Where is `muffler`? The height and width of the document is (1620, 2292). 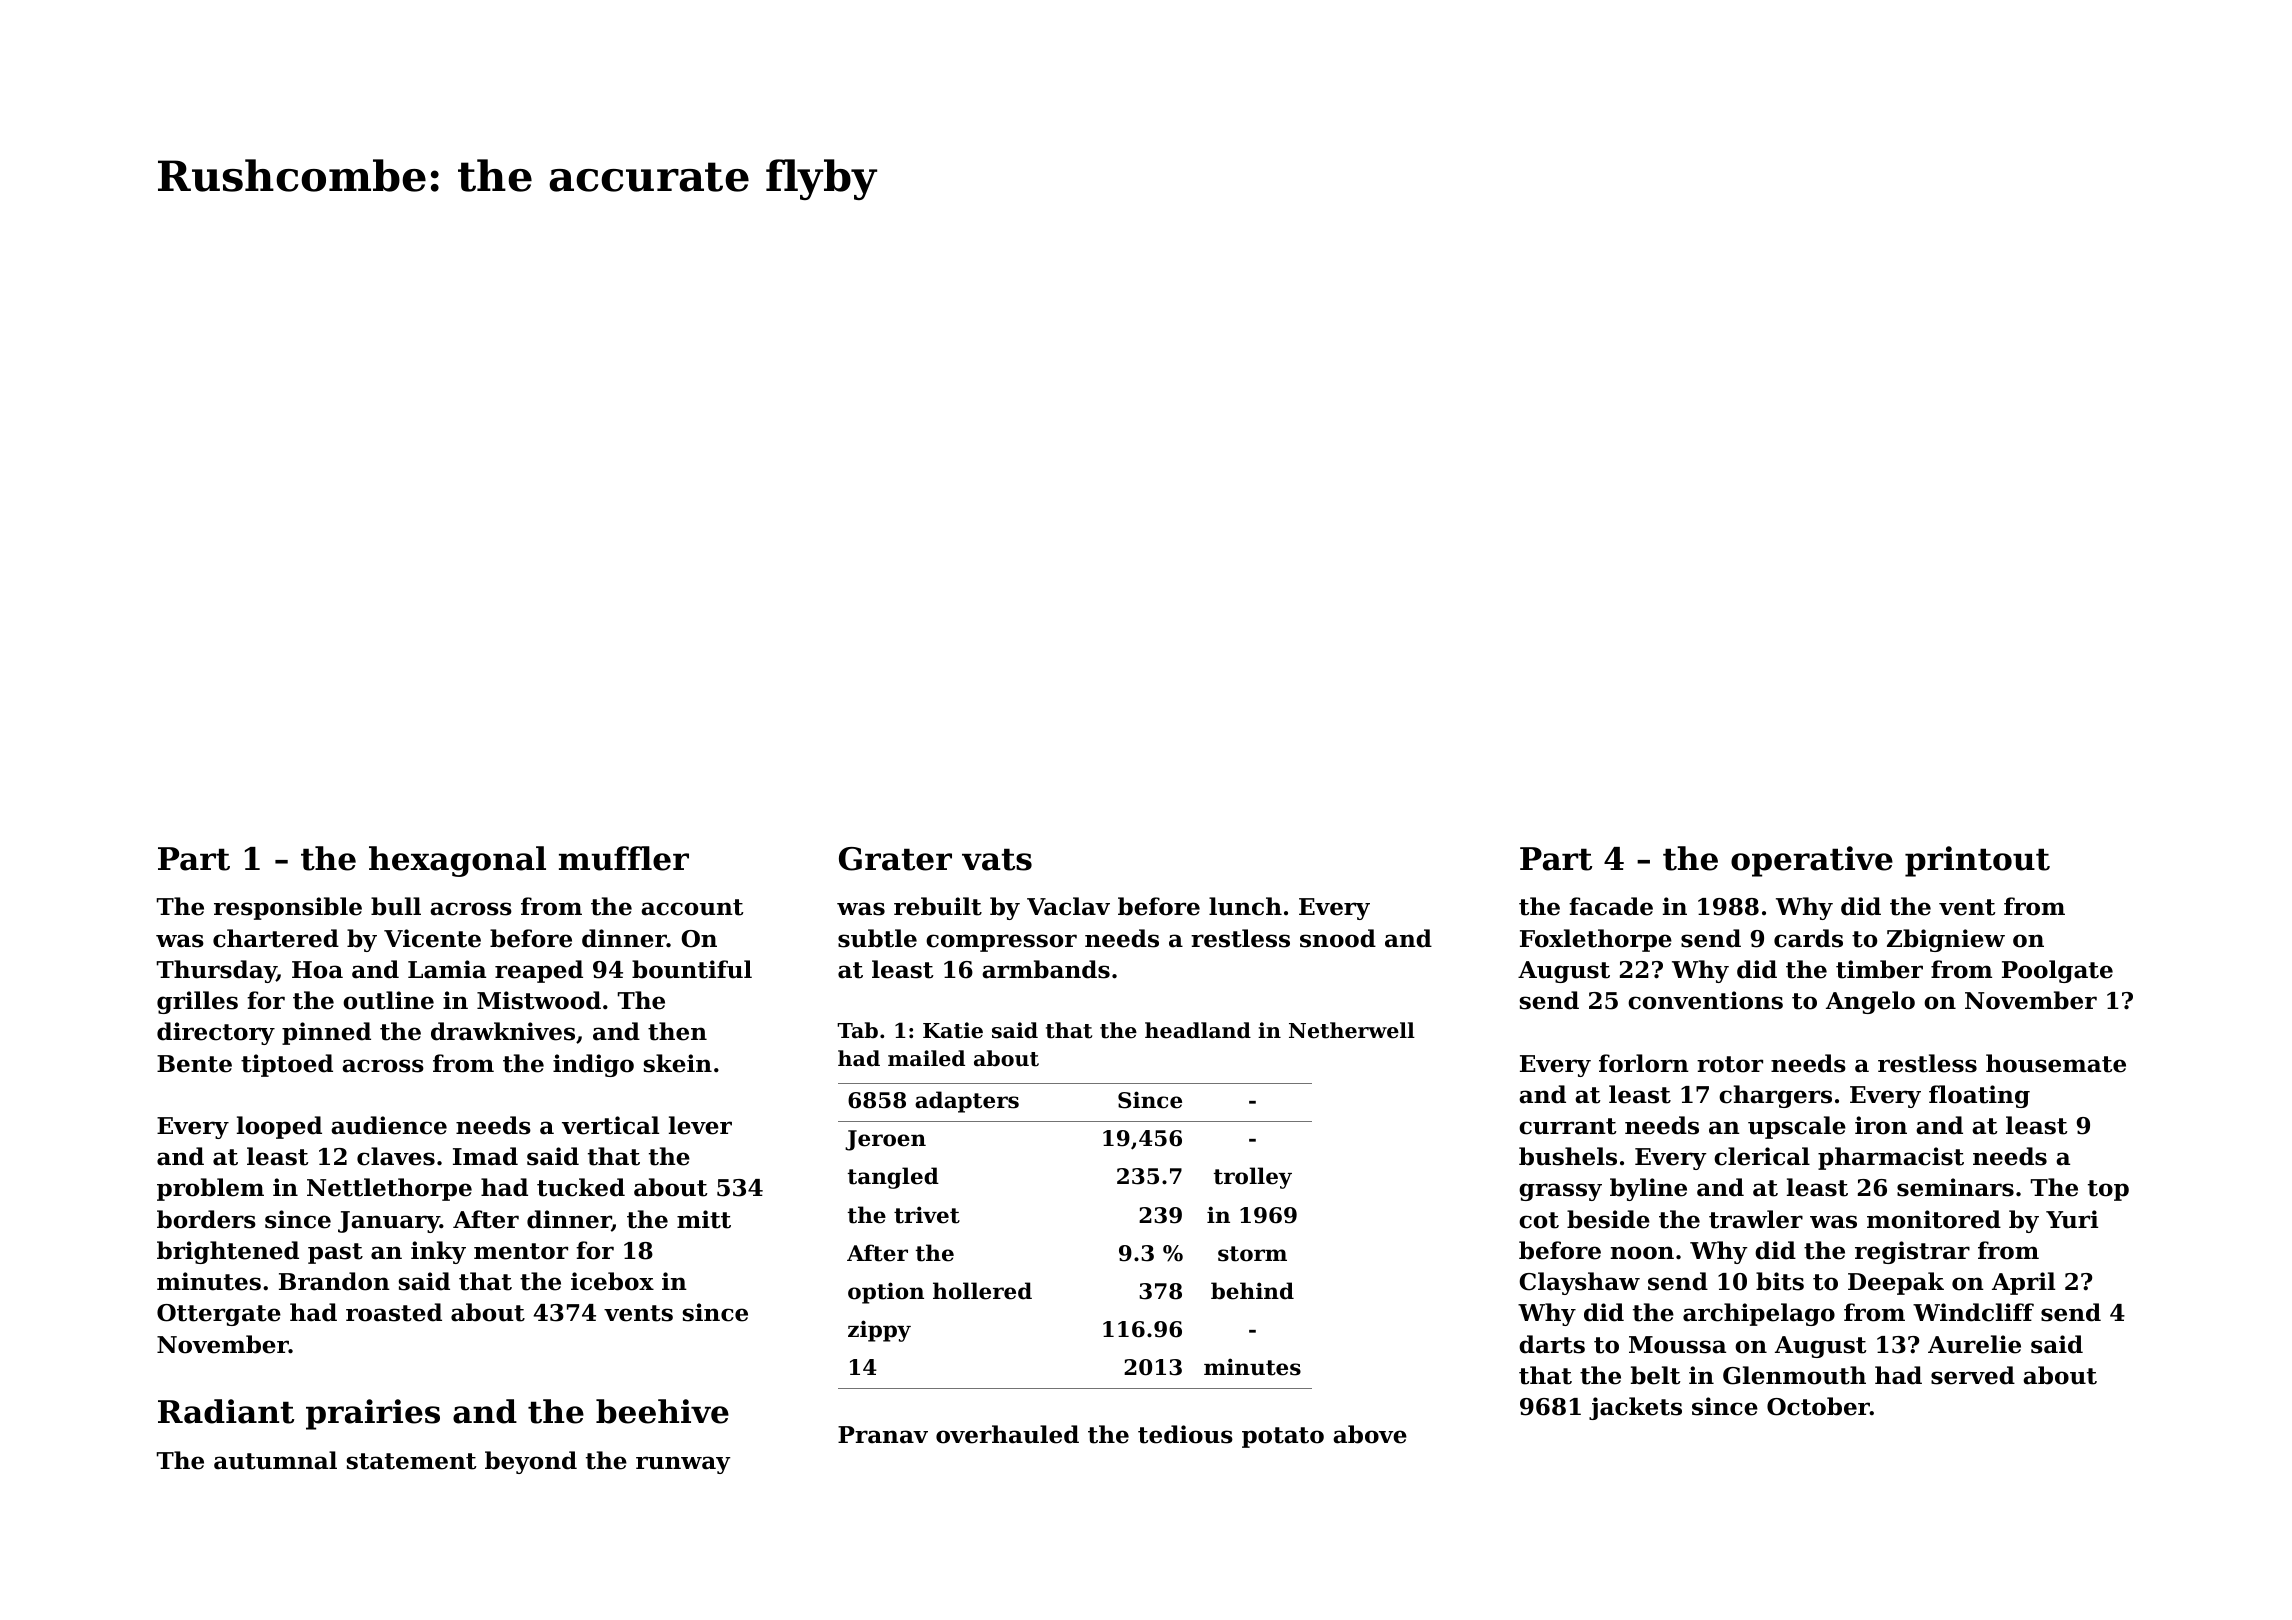
muffler is located at coordinates (624, 858).
